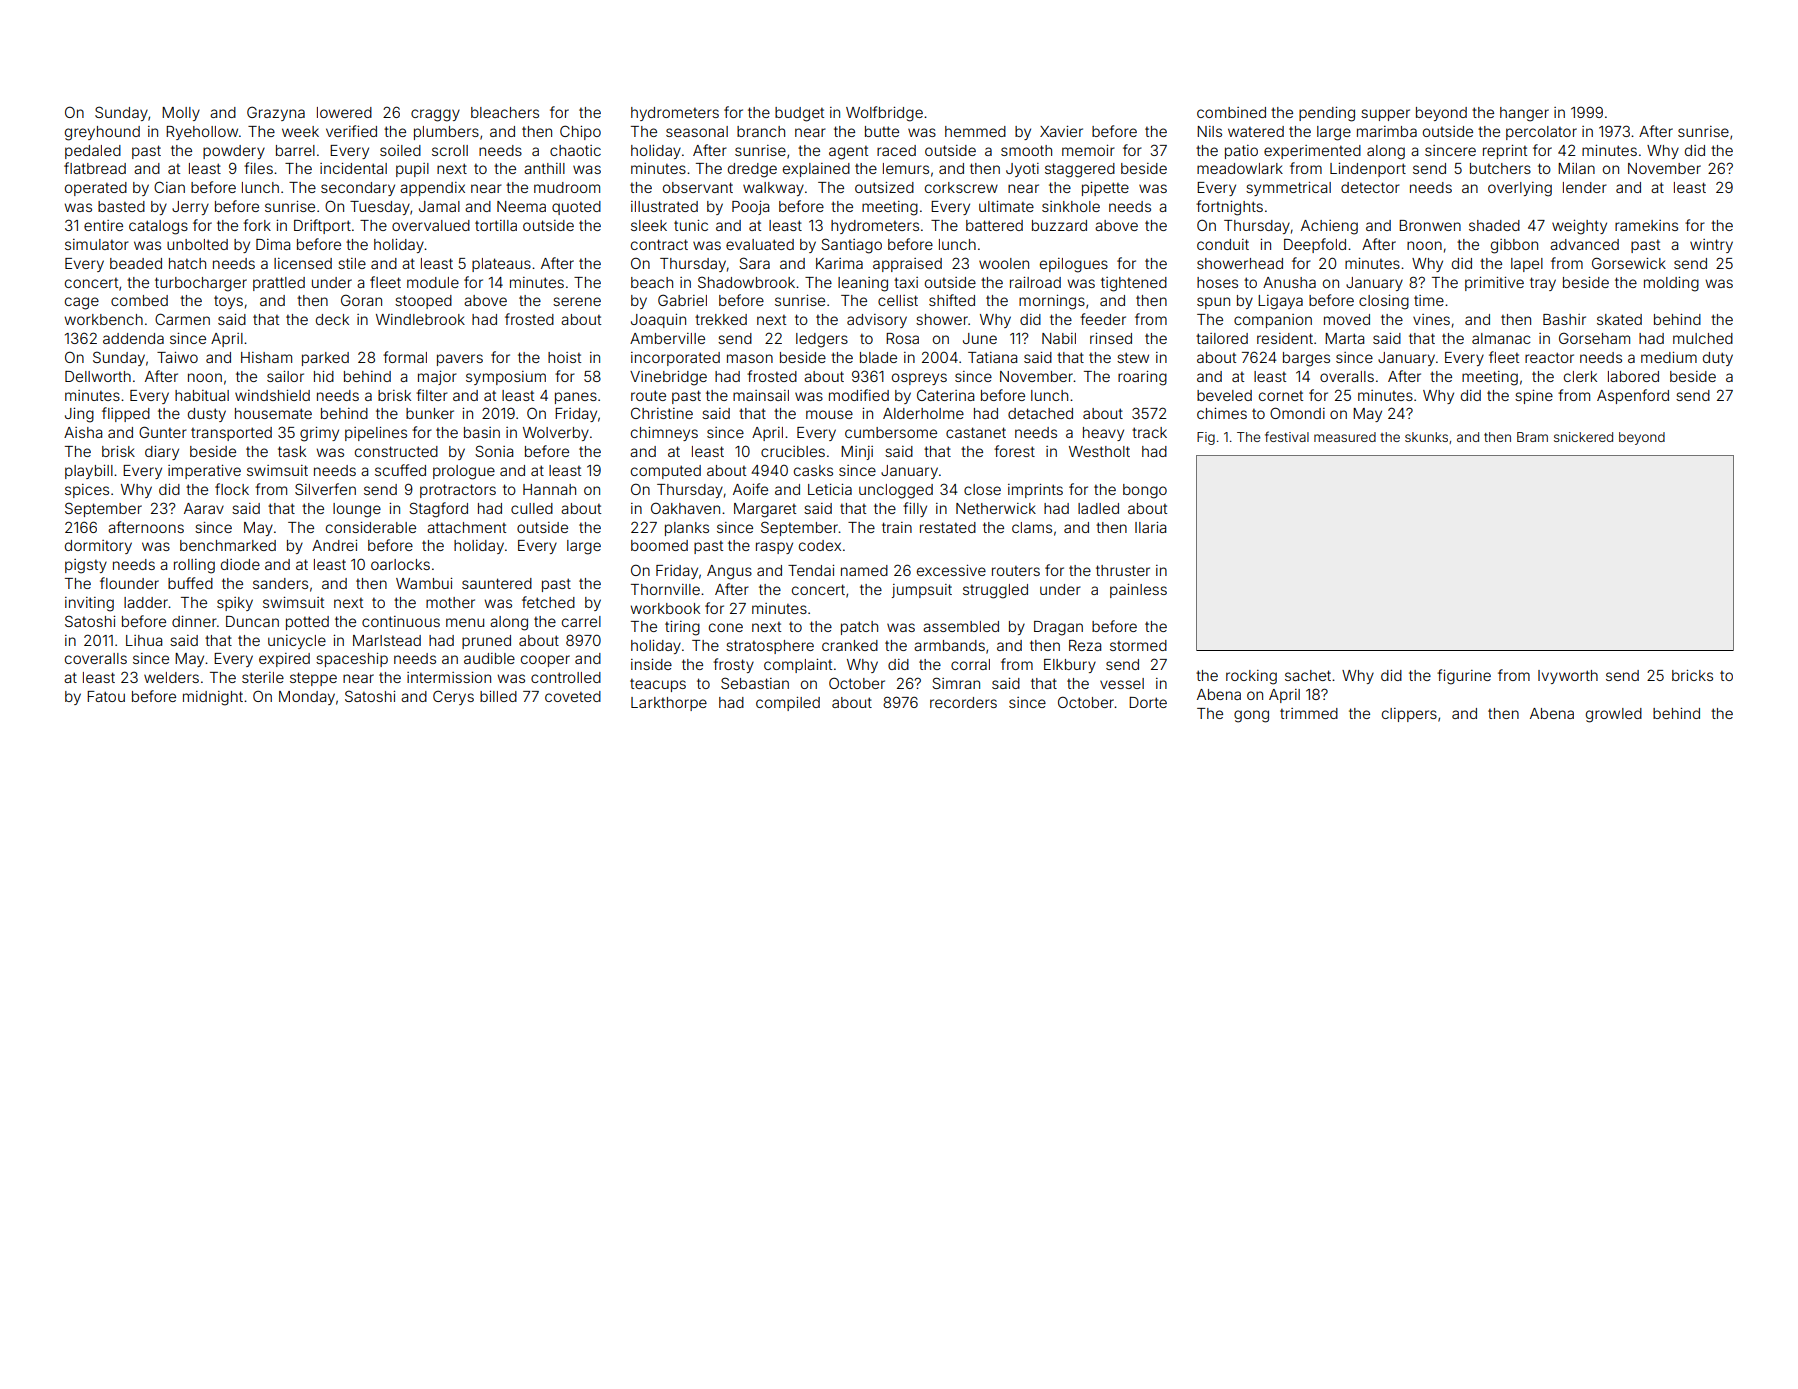 This screenshot has width=1798, height=1389. What do you see at coordinates (1123, 570) in the screenshot?
I see `thruster` at bounding box center [1123, 570].
